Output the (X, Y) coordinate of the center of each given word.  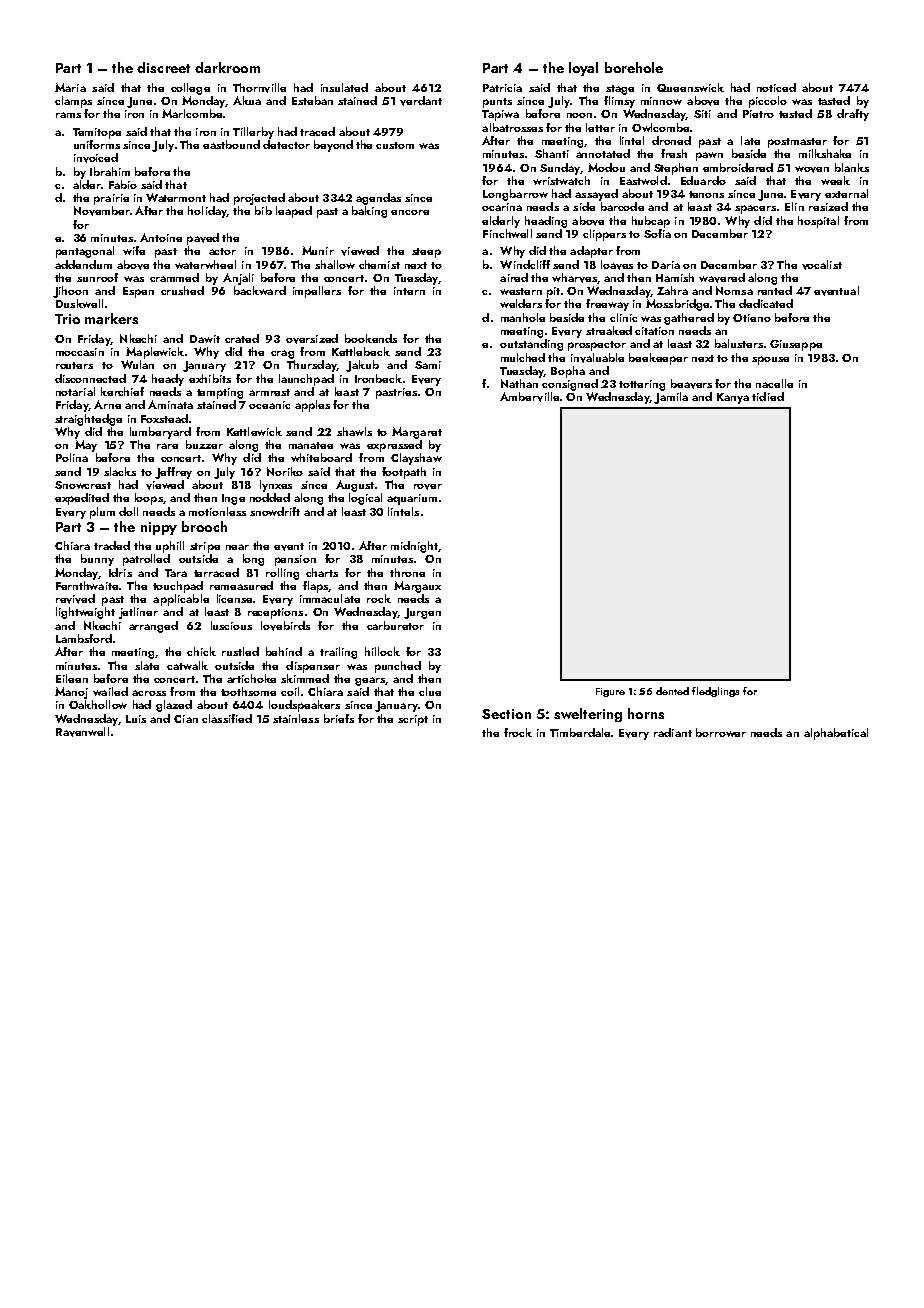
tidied (768, 396)
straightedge (88, 420)
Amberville (529, 397)
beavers (691, 384)
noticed (776, 87)
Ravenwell (82, 732)
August (355, 486)
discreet (163, 67)
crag (282, 354)
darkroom (227, 67)
